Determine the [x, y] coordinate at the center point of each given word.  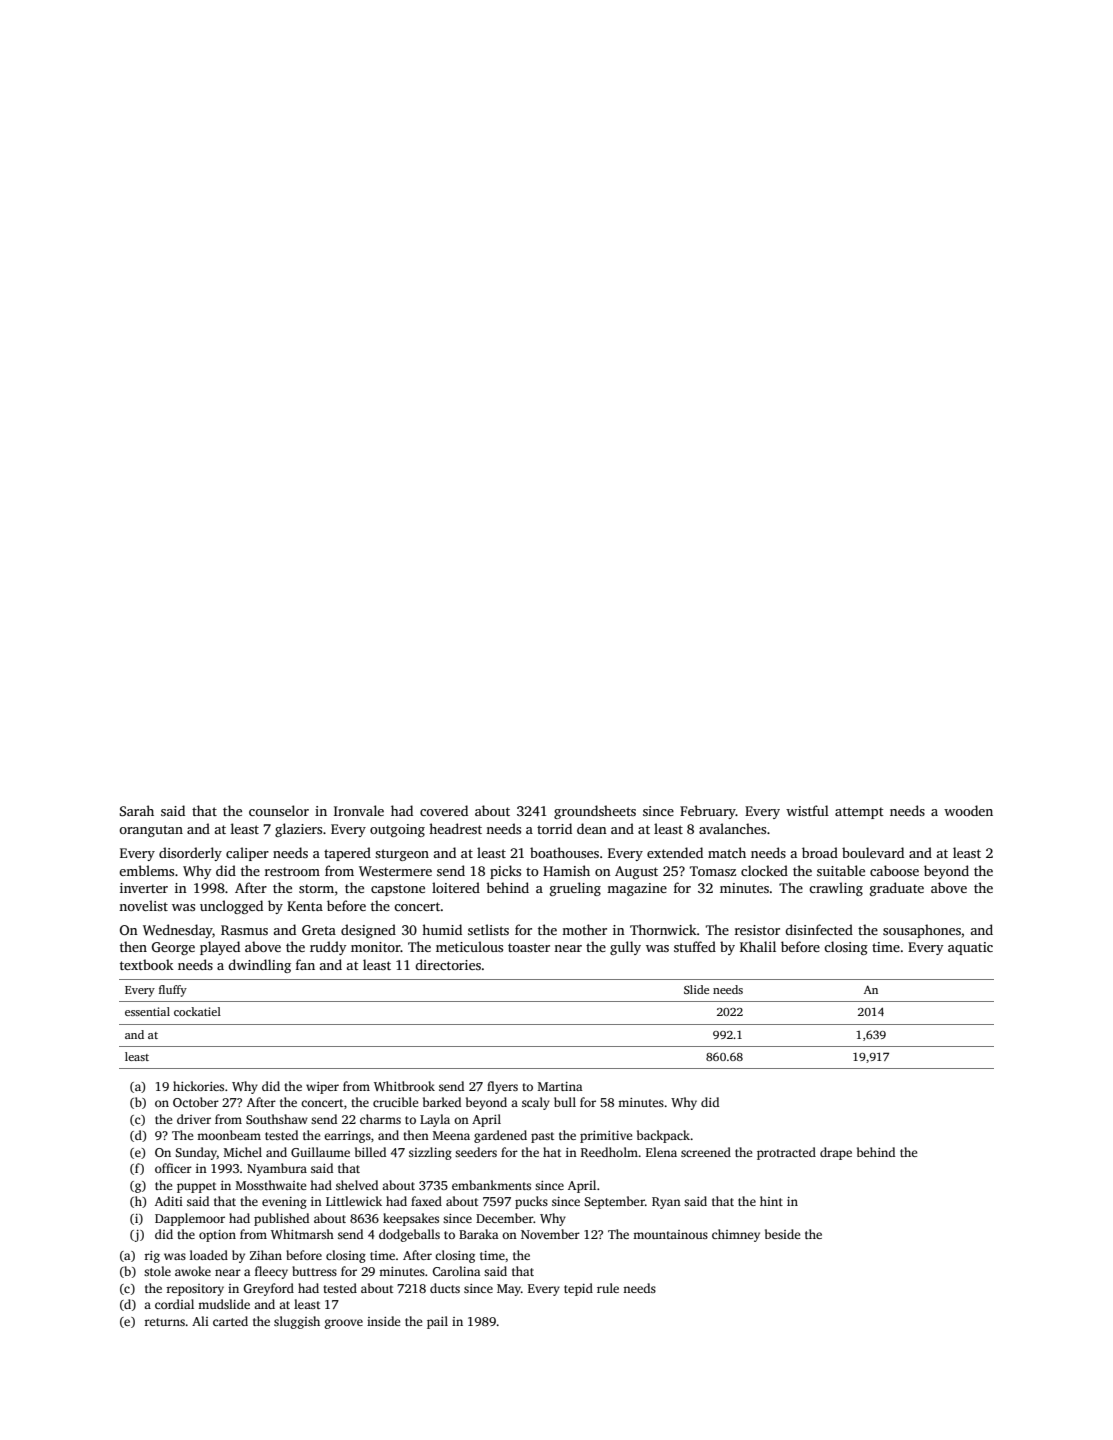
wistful [807, 810]
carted [230, 1321]
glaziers [298, 830]
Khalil [758, 946]
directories [448, 964]
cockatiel [197, 1011]
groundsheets [595, 812]
